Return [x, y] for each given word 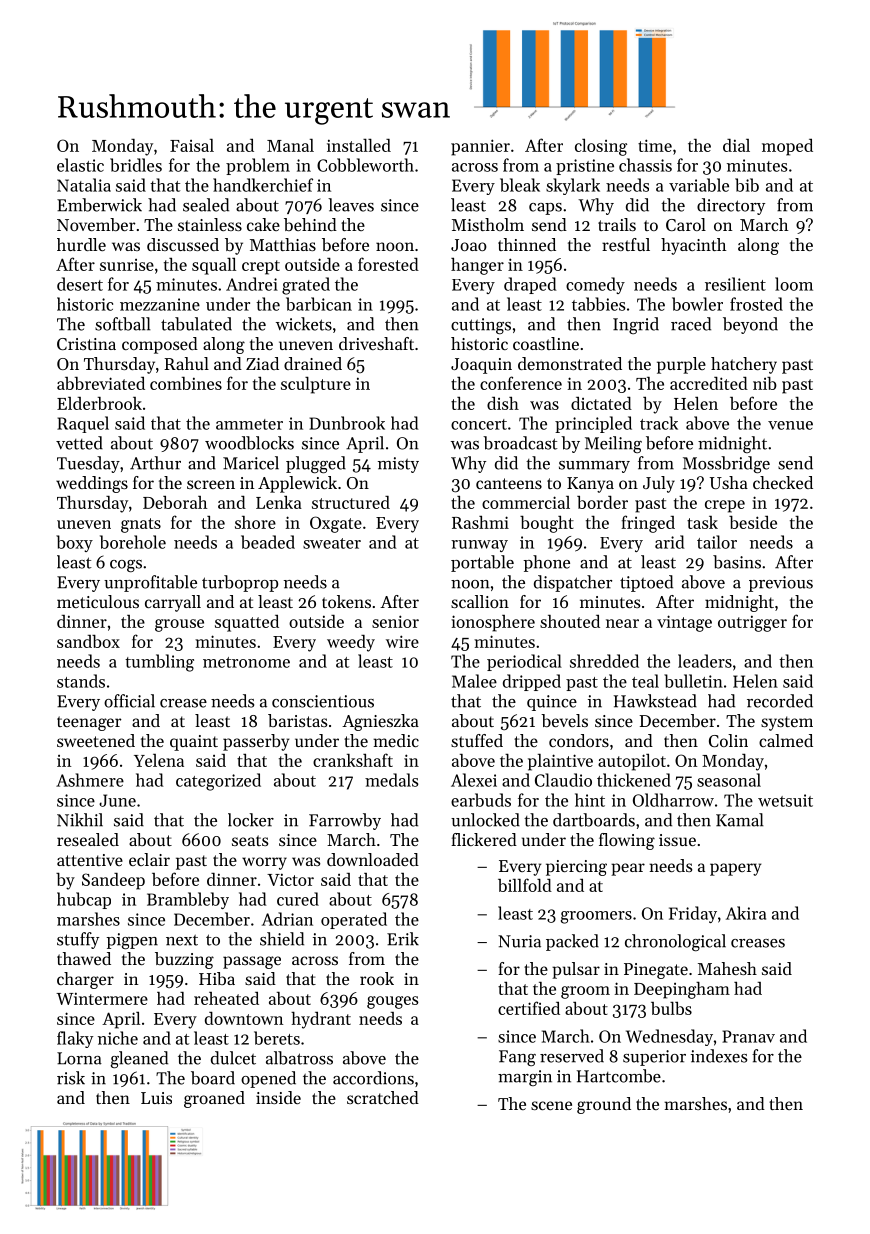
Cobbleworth [365, 165]
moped [787, 147]
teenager [89, 723]
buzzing [184, 960]
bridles [136, 165]
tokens [346, 601]
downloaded [373, 859]
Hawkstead [655, 701]
